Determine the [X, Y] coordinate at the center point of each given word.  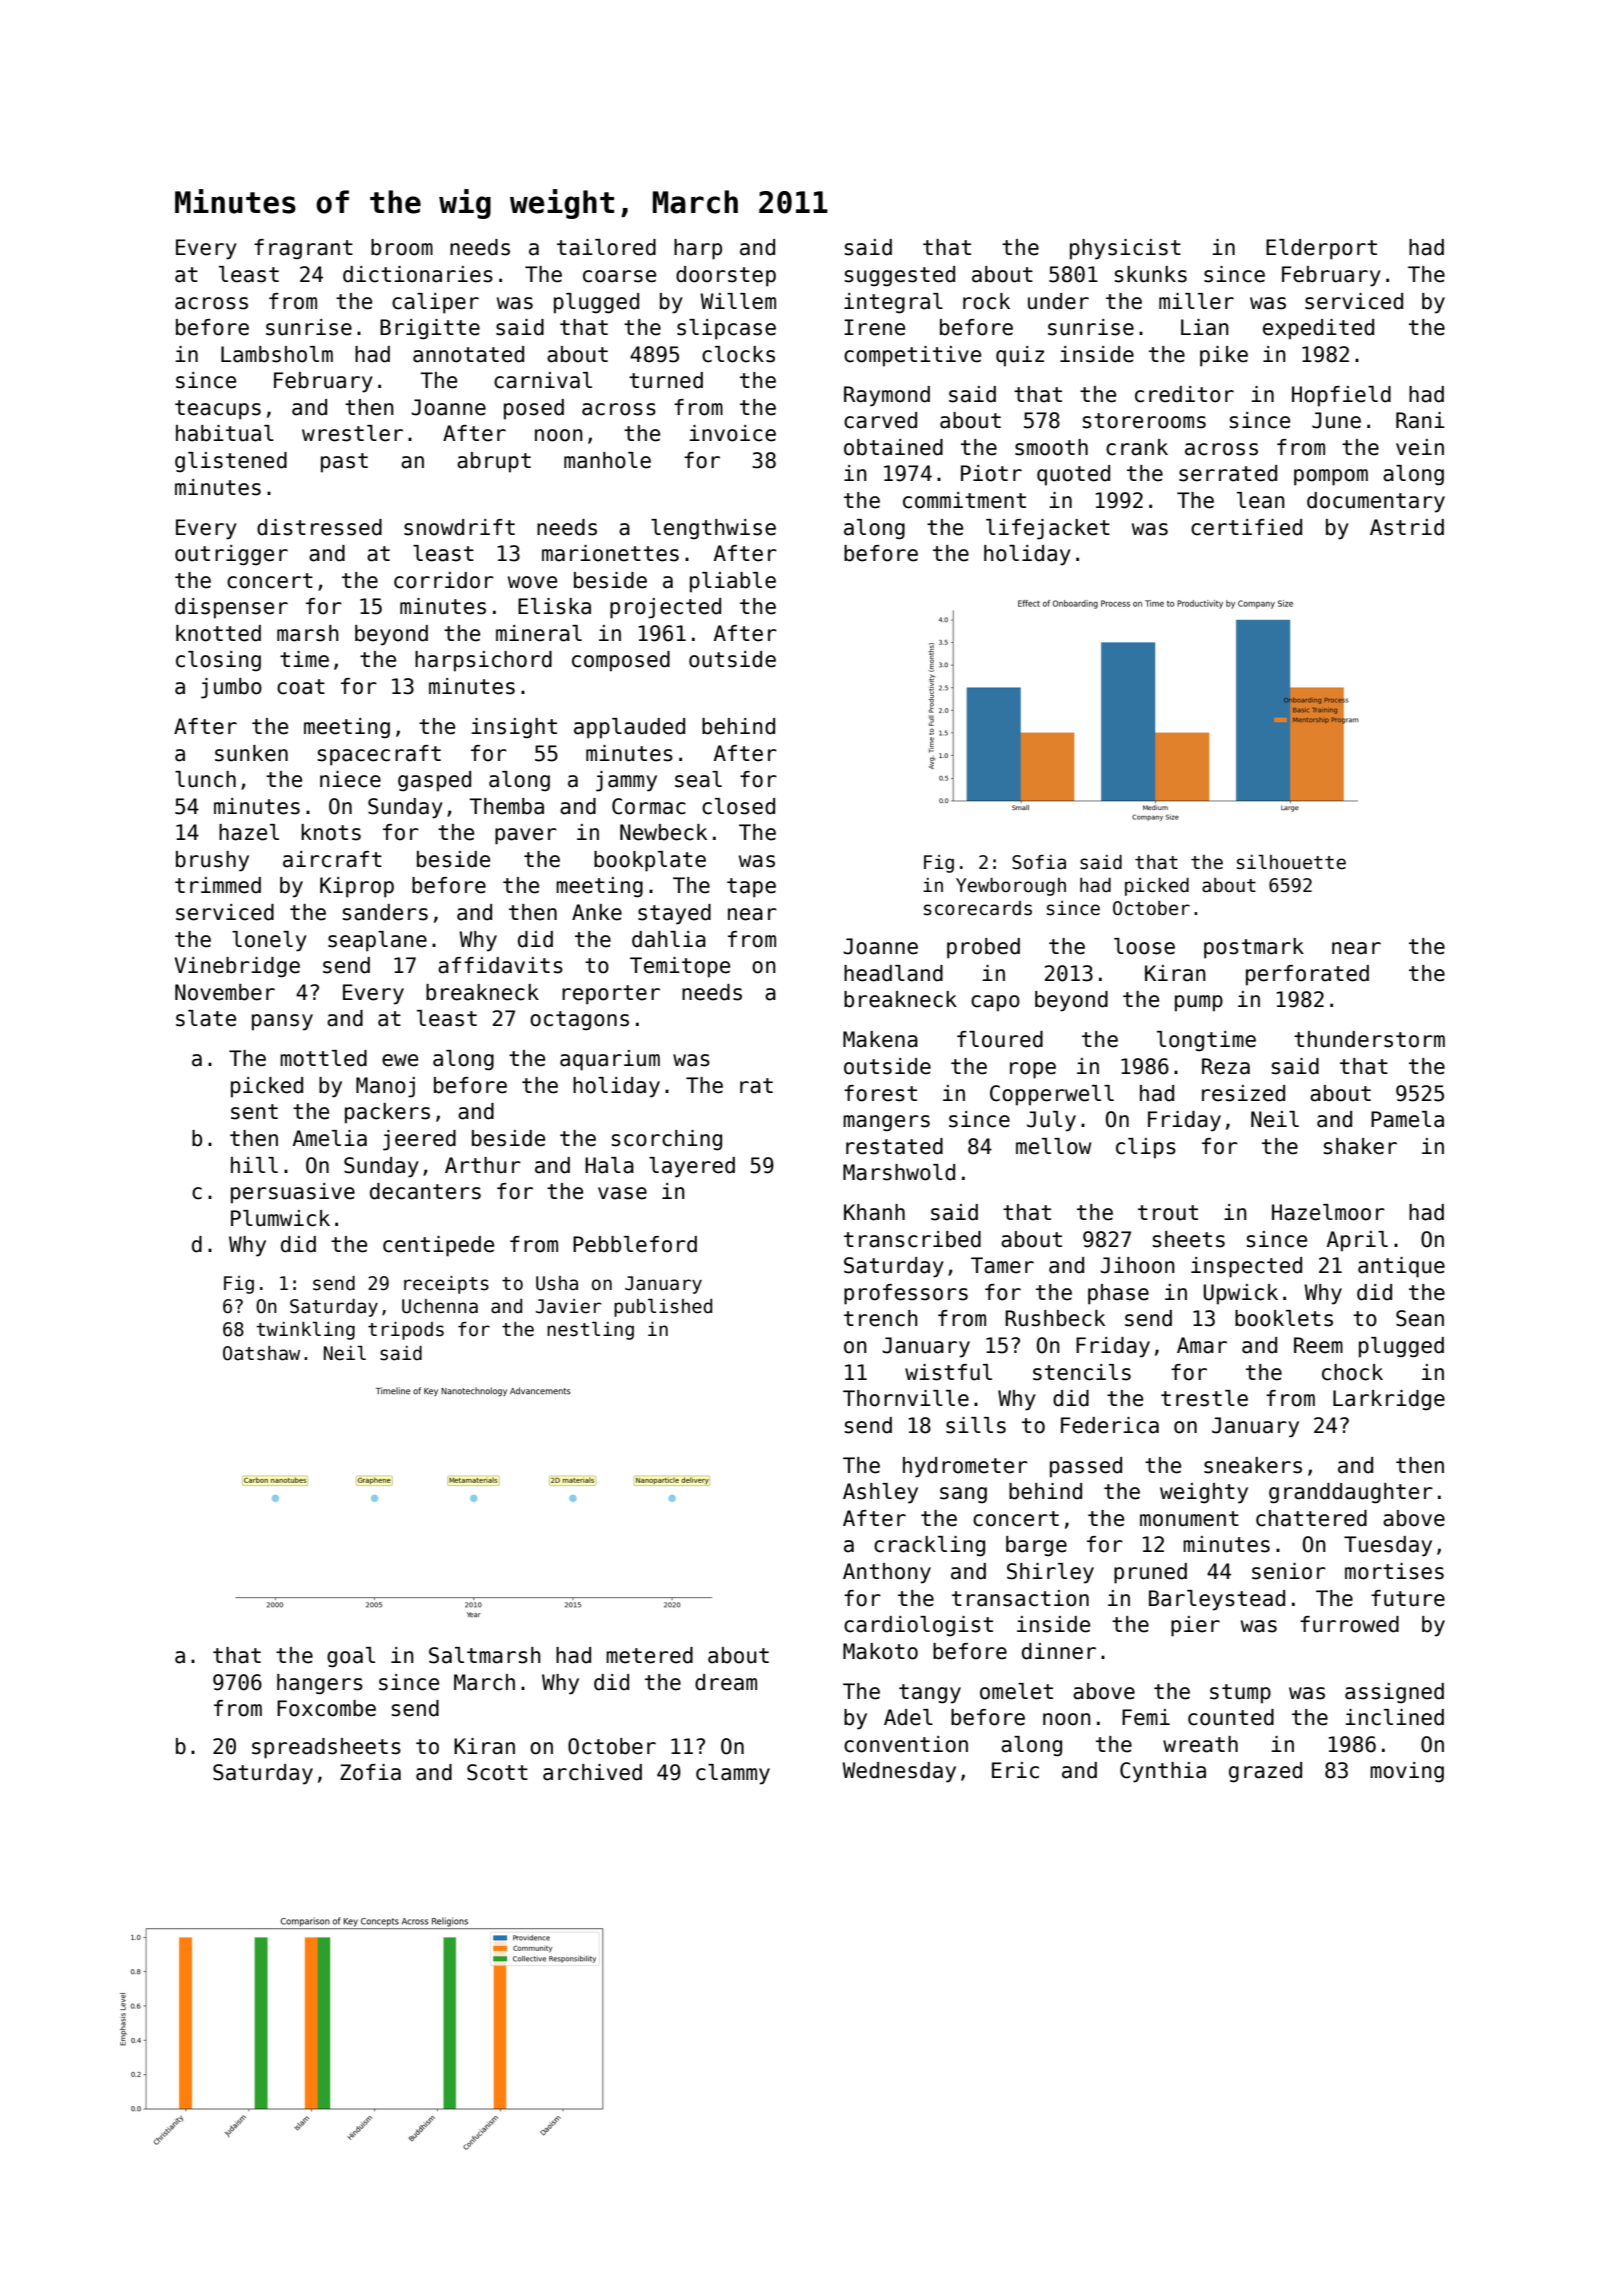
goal [351, 1657]
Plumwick [280, 1218]
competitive [912, 356]
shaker [1360, 1146]
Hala [609, 1165]
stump [1240, 1694]
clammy [733, 1774]
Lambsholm [277, 354]
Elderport [1321, 249]
